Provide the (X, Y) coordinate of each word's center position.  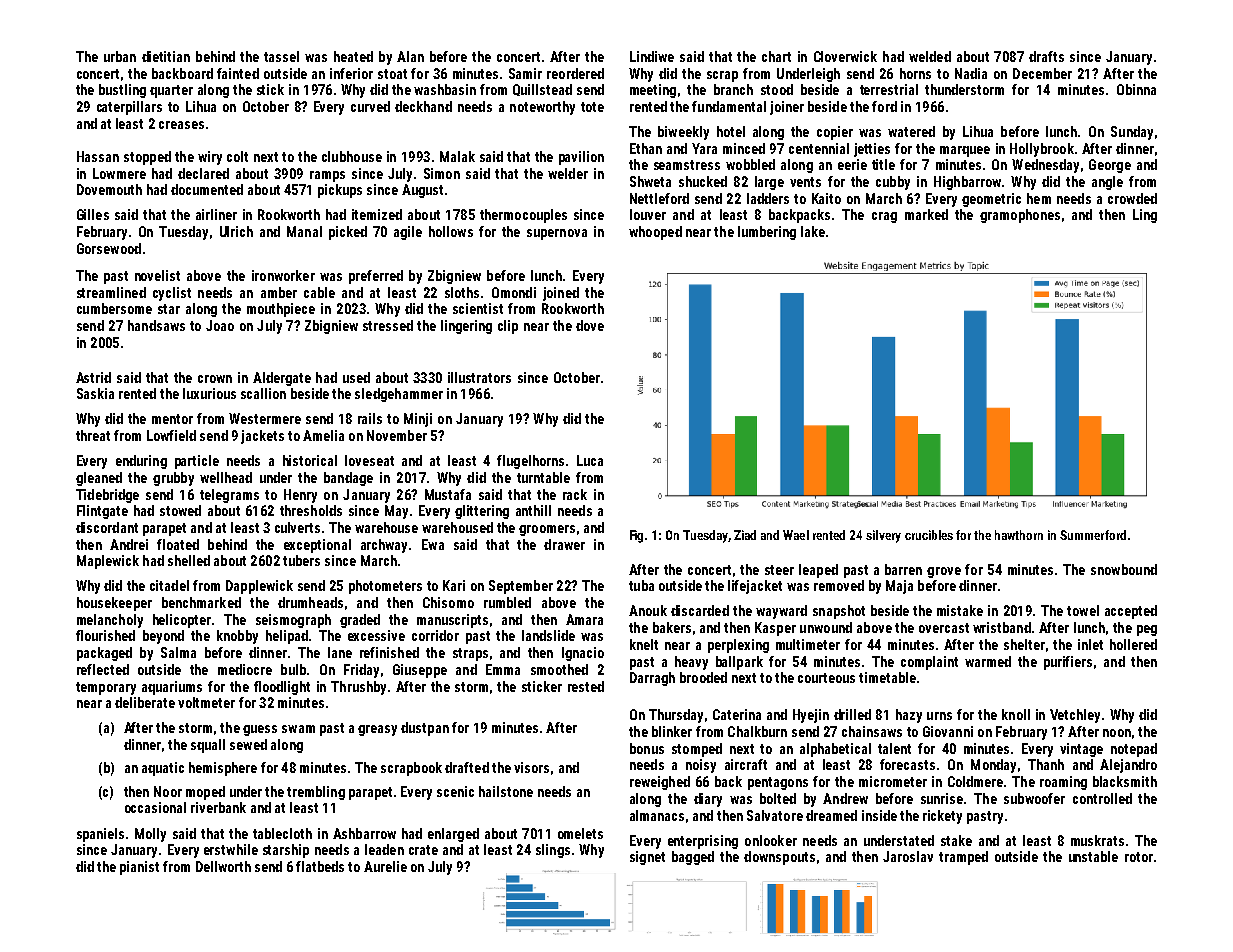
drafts (1046, 56)
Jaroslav (908, 856)
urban (120, 56)
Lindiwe (652, 56)
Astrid (93, 377)
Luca (590, 460)
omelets (580, 833)
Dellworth (223, 866)
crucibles (929, 535)
